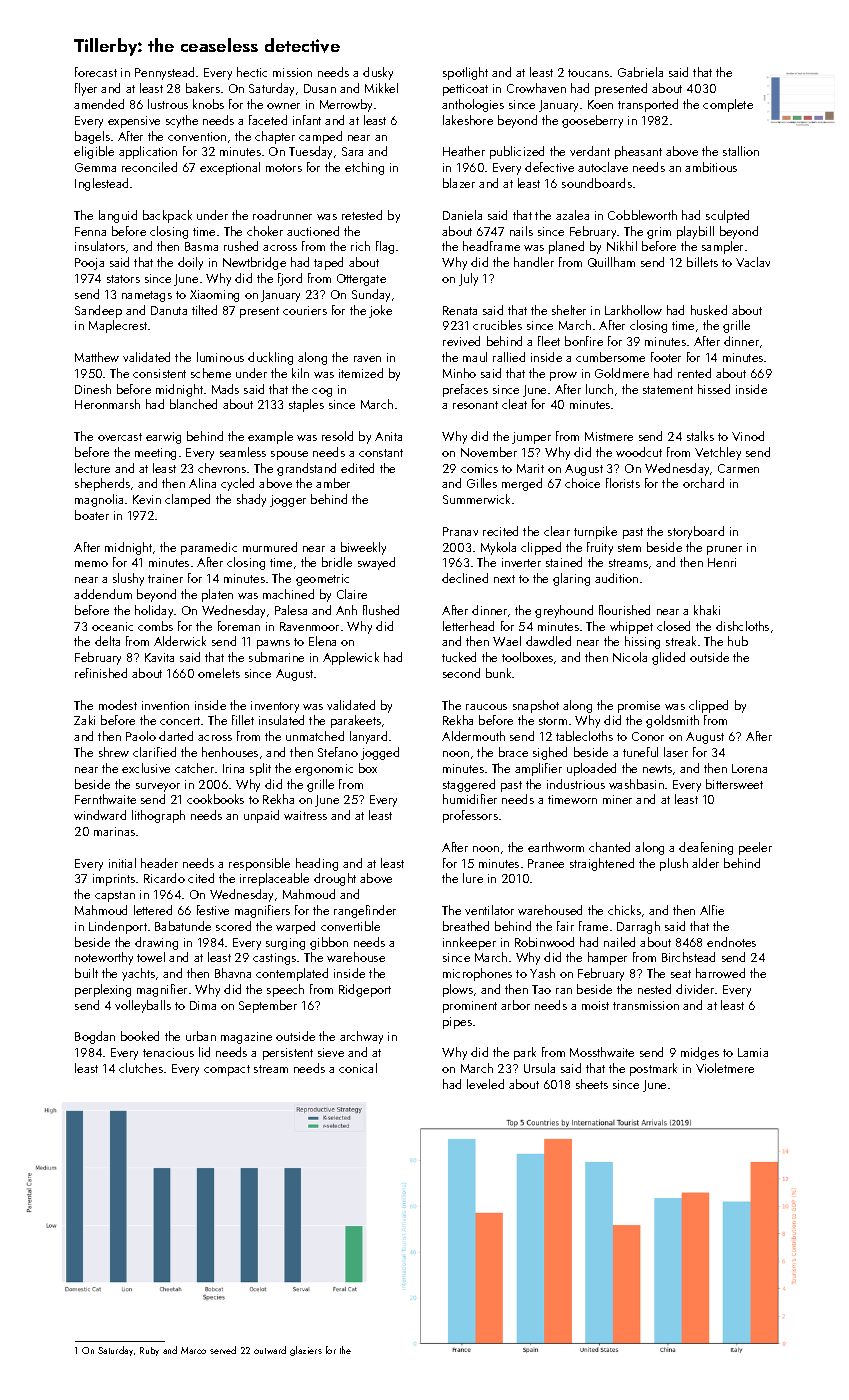  What do you see at coordinates (306, 1351) in the screenshot?
I see `glaziers` at bounding box center [306, 1351].
